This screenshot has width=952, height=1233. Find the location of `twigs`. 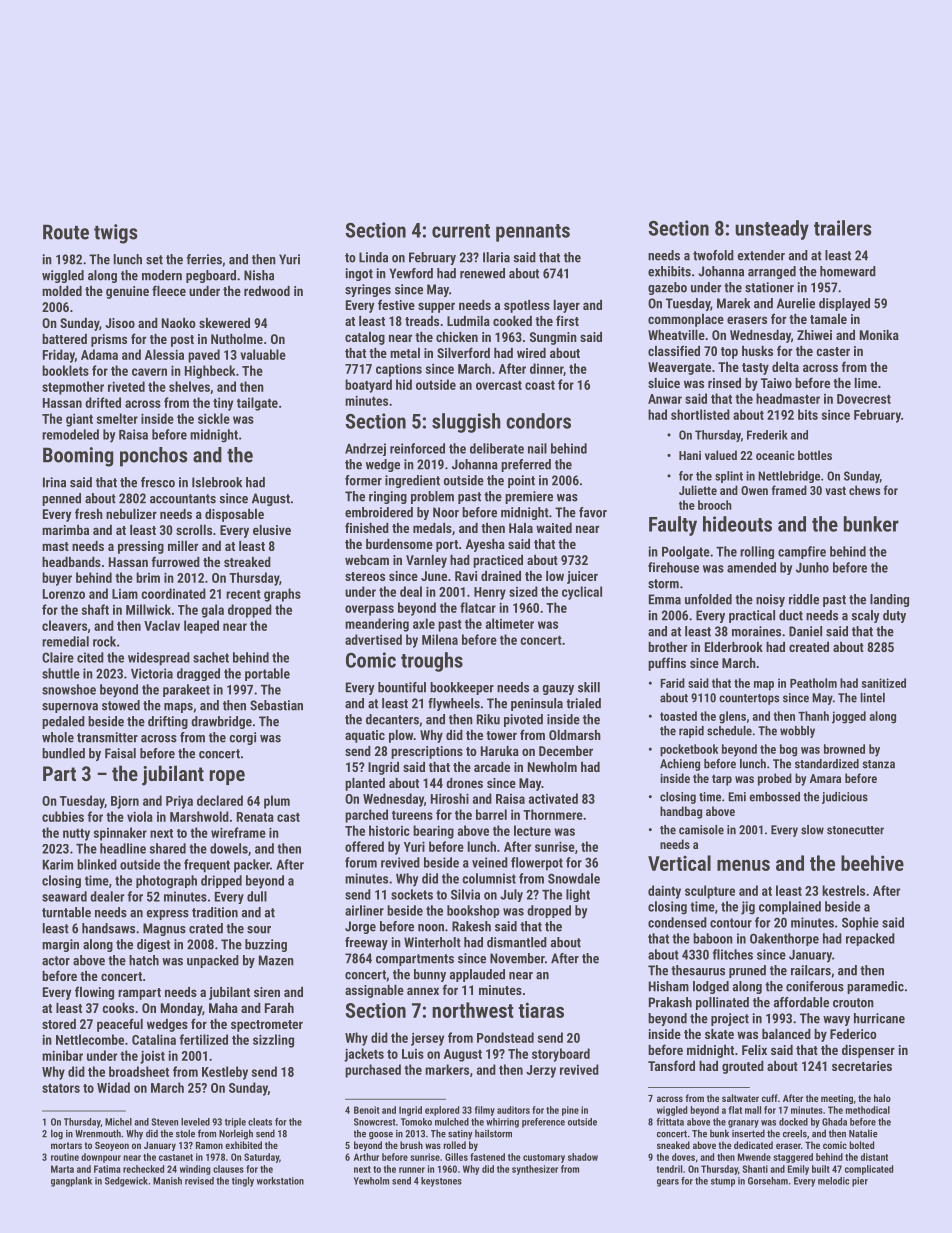

twigs is located at coordinates (116, 234).
